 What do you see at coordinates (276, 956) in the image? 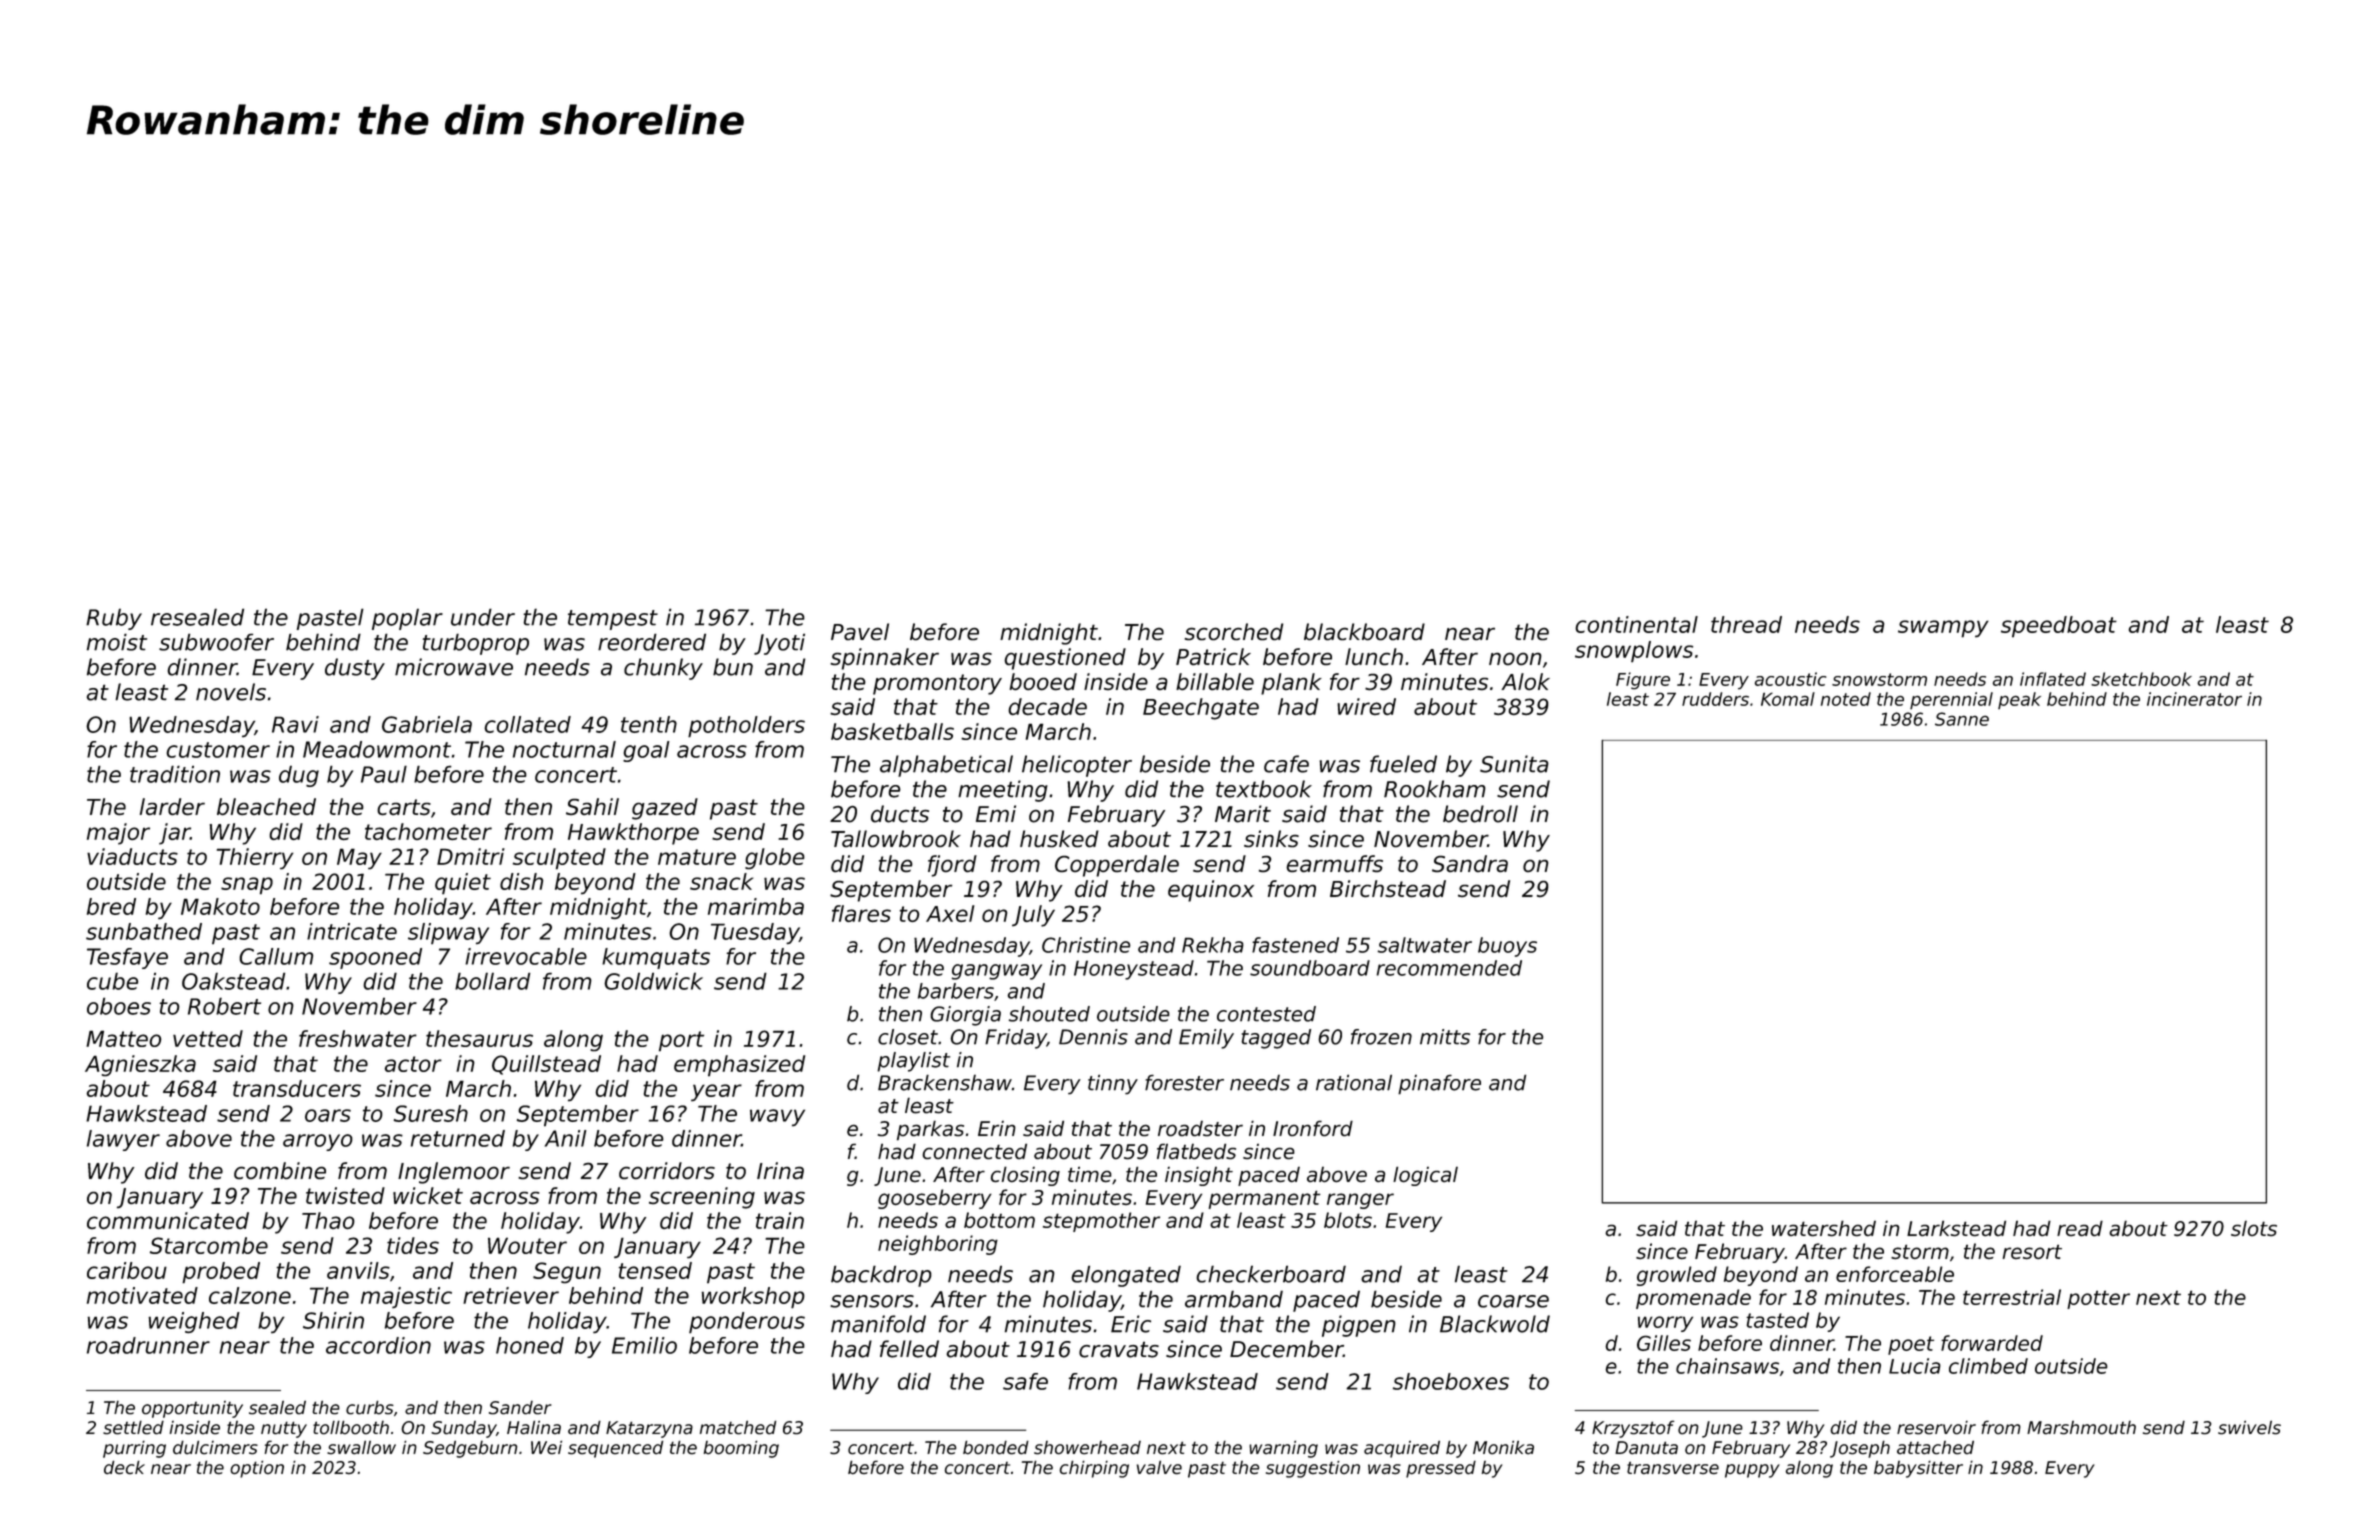
I see `Callum` at bounding box center [276, 956].
